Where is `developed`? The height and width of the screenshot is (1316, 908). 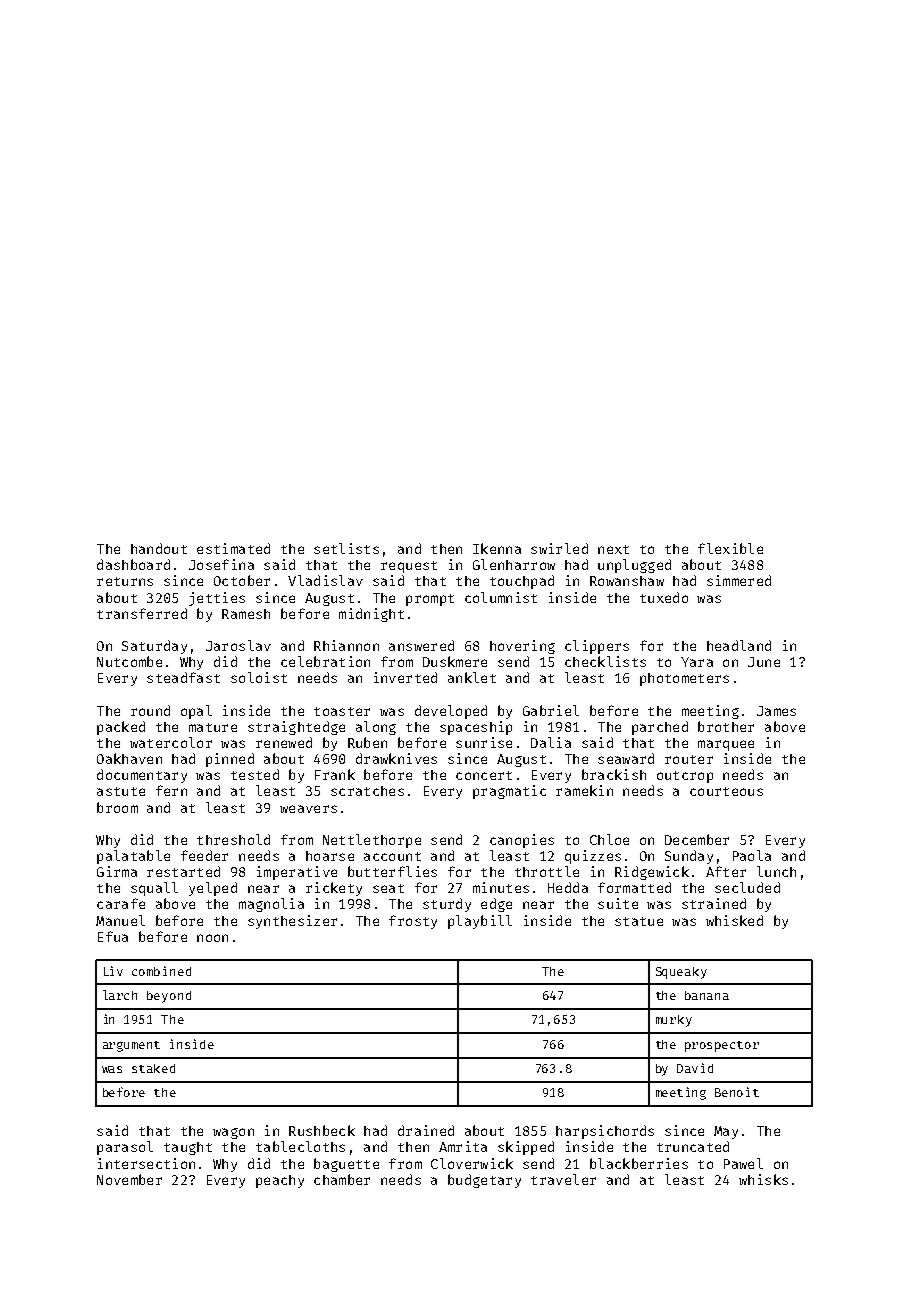 developed is located at coordinates (451, 712).
